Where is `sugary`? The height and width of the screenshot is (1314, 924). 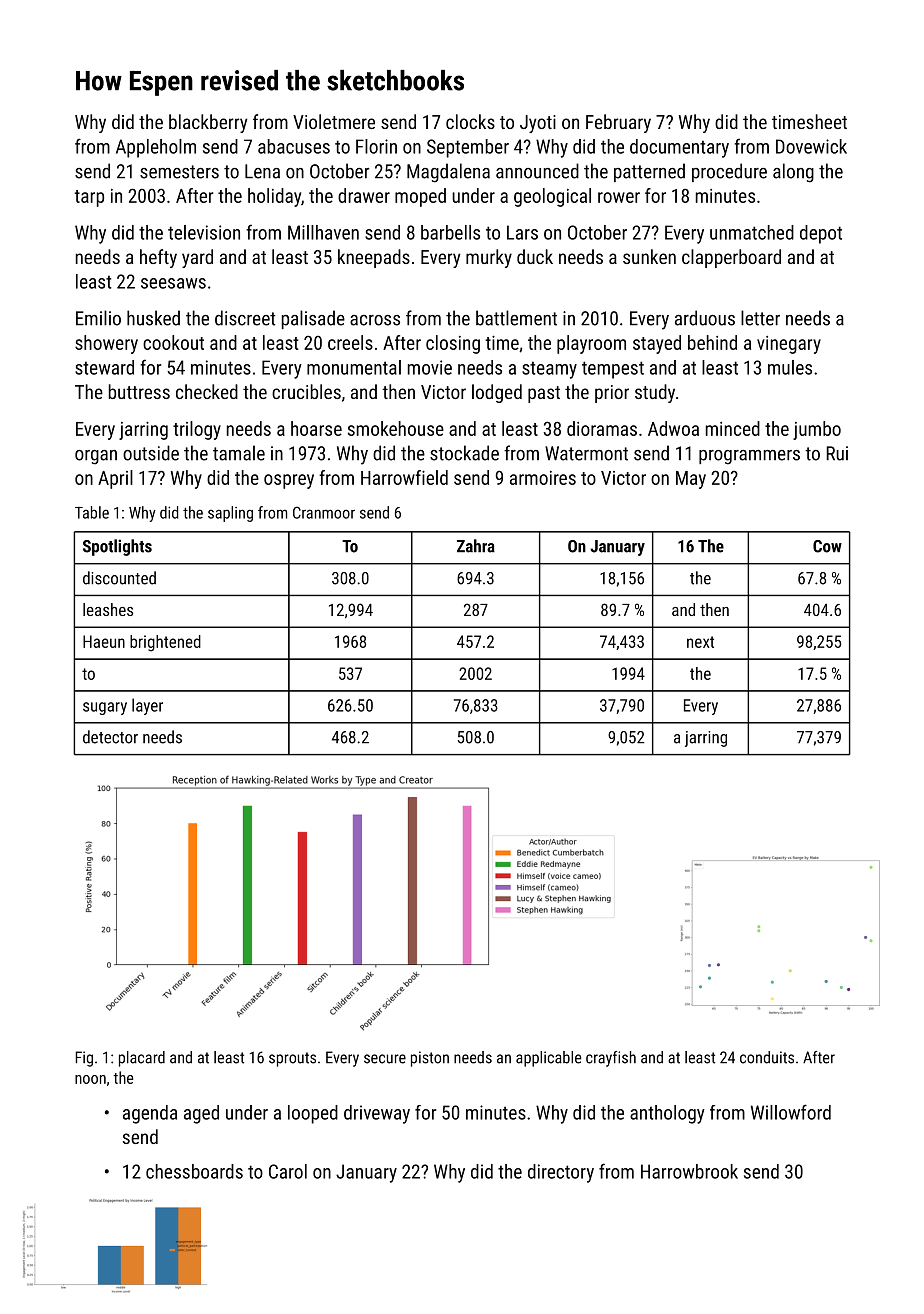
sugary is located at coordinates (105, 708).
